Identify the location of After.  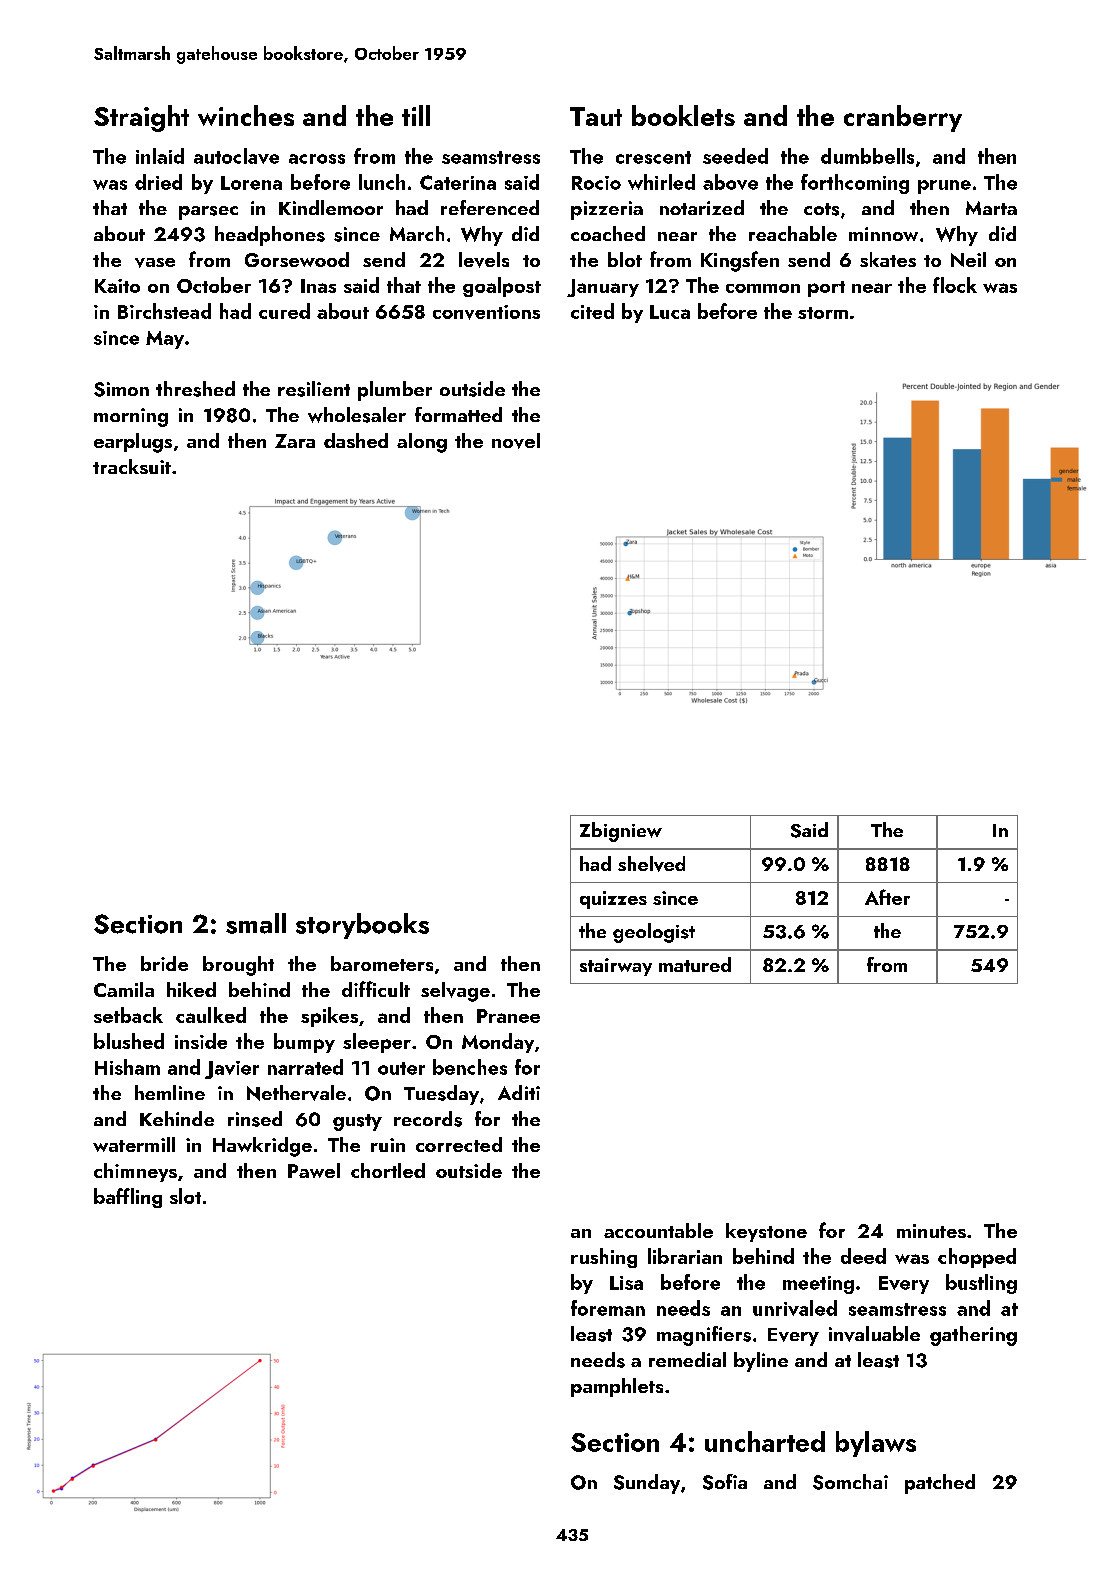
(887, 897).
